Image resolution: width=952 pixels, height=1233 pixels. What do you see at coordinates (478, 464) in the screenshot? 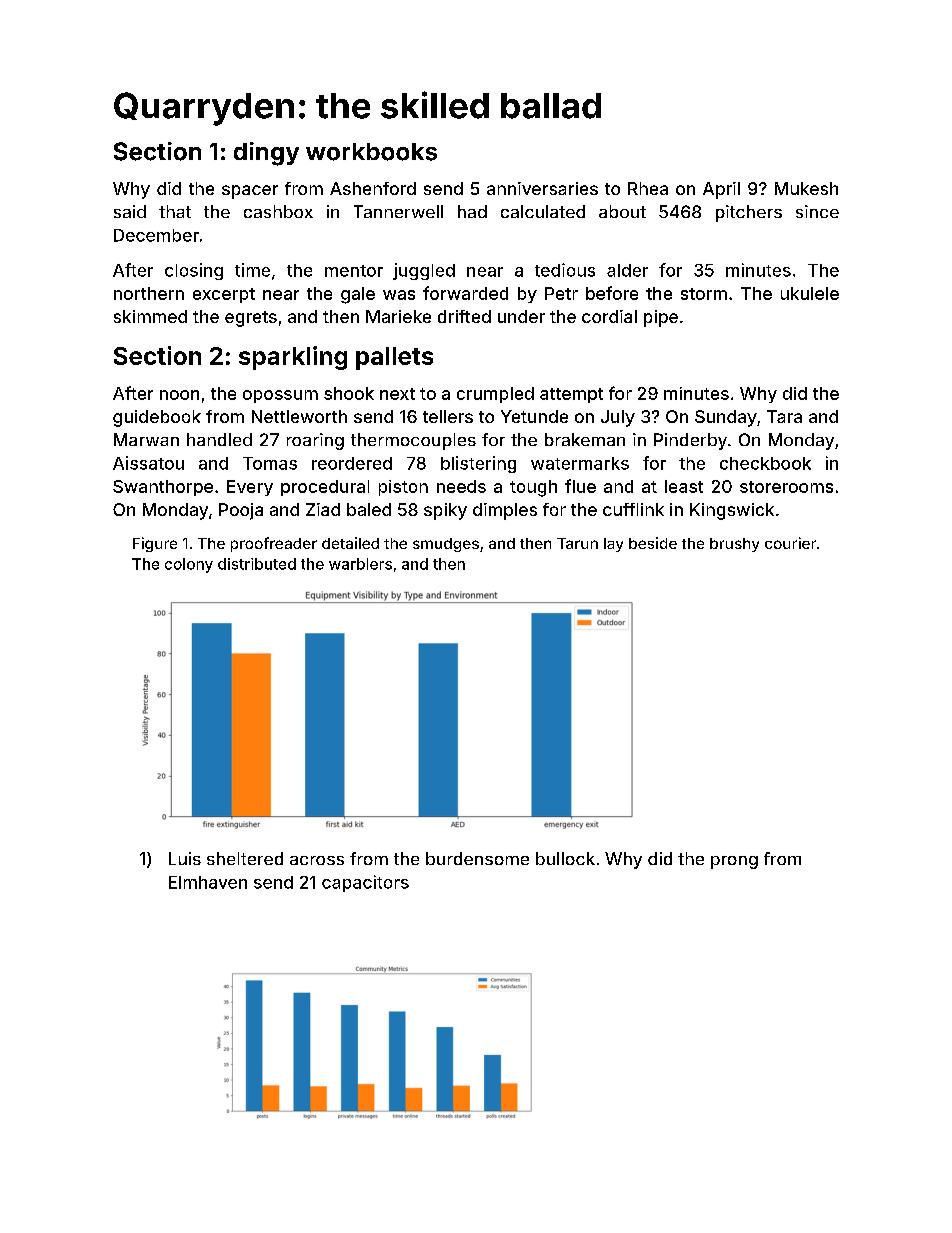
I see `blistering` at bounding box center [478, 464].
